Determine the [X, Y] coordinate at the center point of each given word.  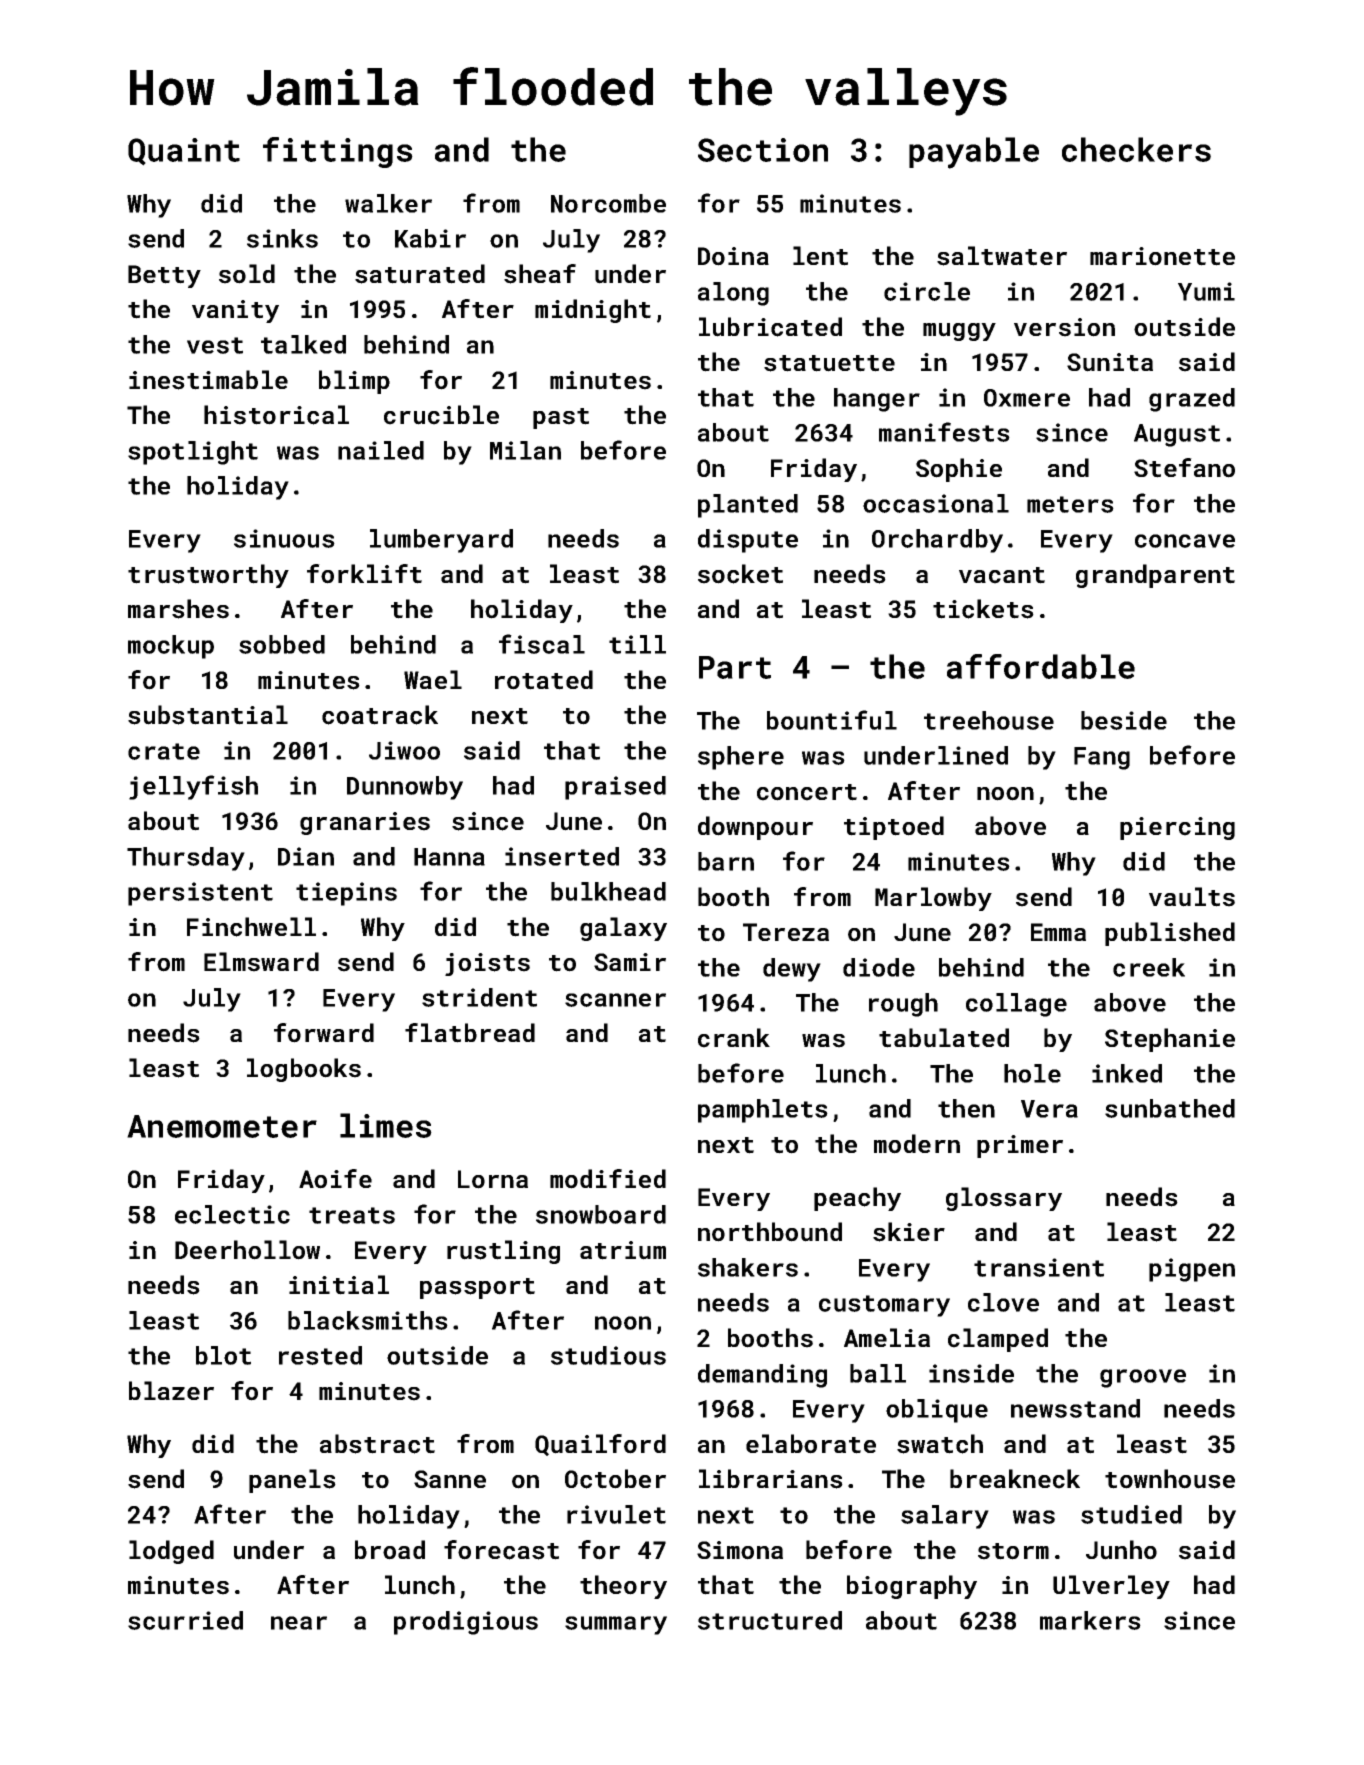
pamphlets [763, 1111]
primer [1020, 1146]
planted [748, 506]
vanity [235, 311]
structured [770, 1620]
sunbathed [1170, 1108]
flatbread [470, 1033]
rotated [544, 680]
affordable [1041, 666]
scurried [185, 1620]
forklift [364, 574]
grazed [1192, 400]
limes [386, 1125]
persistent [200, 894]
